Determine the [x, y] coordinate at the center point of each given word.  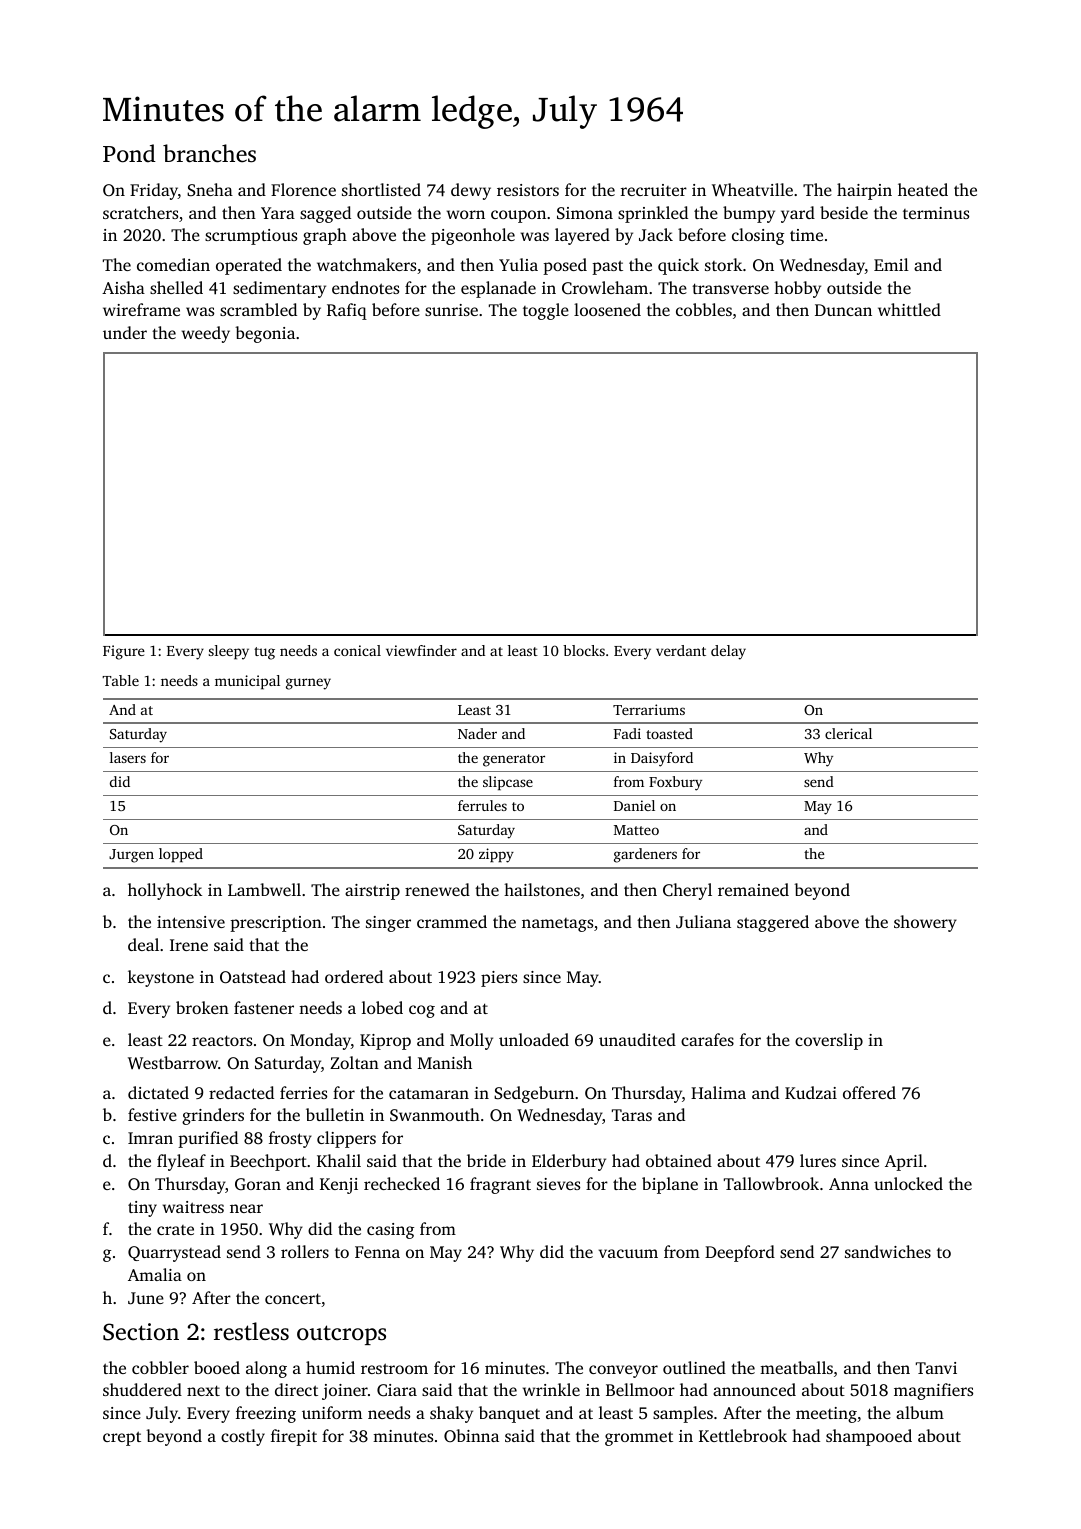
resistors [528, 190]
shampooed [869, 1437]
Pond [129, 153]
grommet [639, 1438]
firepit [294, 1437]
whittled [909, 309]
